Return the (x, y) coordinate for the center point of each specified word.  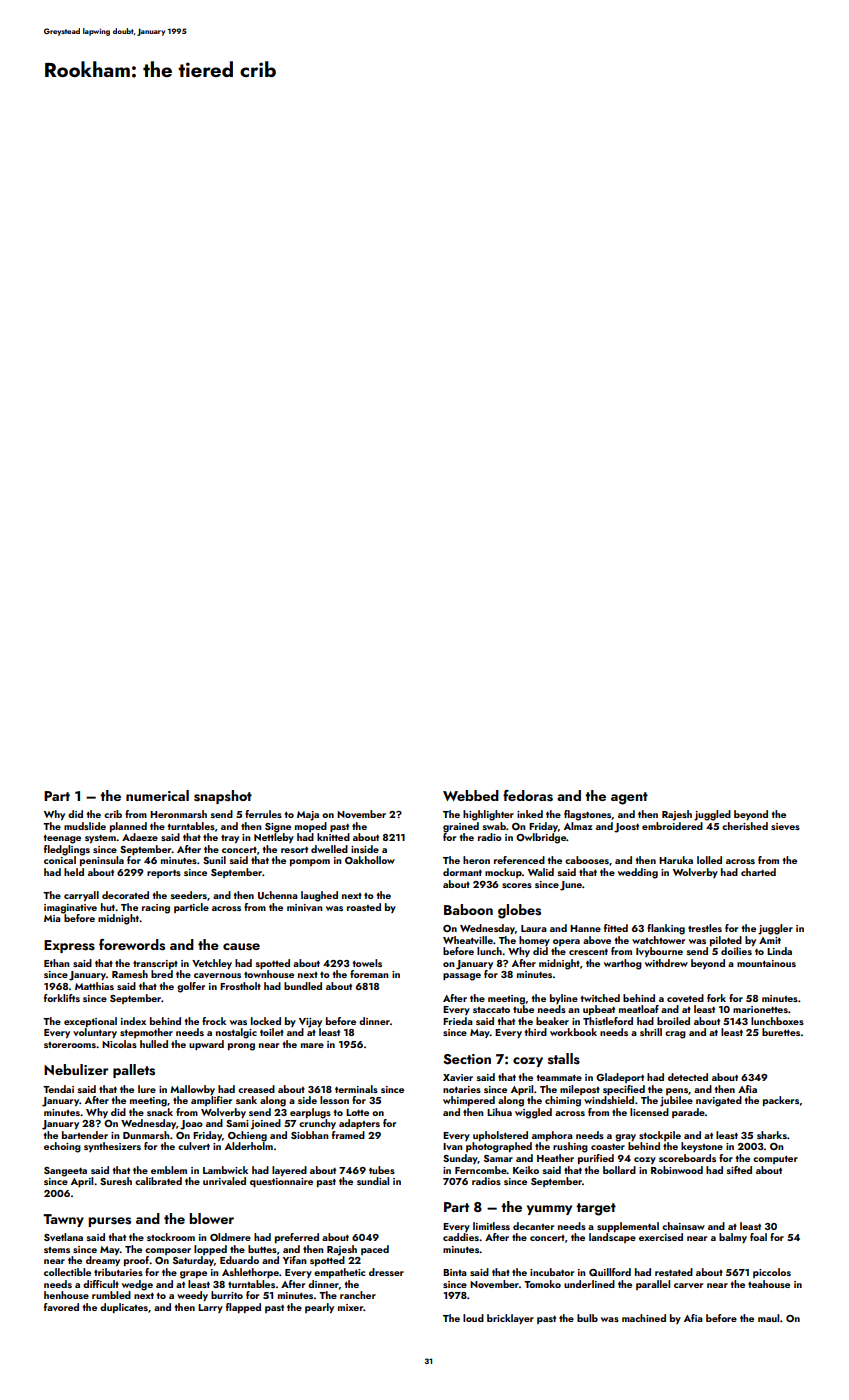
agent (629, 798)
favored (61, 1307)
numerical (157, 795)
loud (473, 1318)
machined (644, 1318)
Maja (308, 816)
